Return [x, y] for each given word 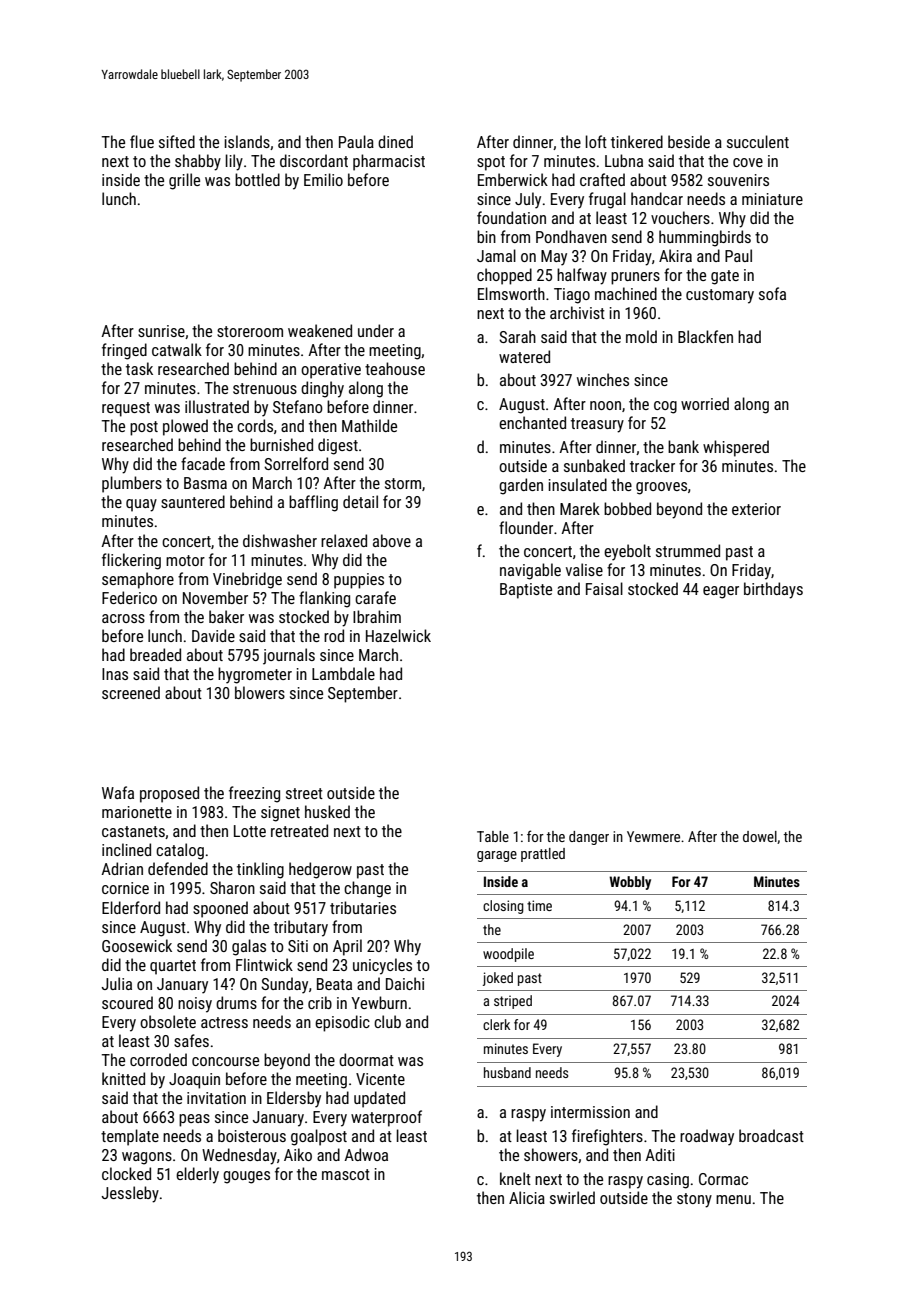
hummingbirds [705, 238]
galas [249, 947]
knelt [515, 1178]
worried [705, 403]
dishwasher [280, 540]
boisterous [252, 1135]
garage [497, 856]
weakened [320, 330]
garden [521, 486]
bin [486, 236]
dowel [760, 836]
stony [694, 1200]
